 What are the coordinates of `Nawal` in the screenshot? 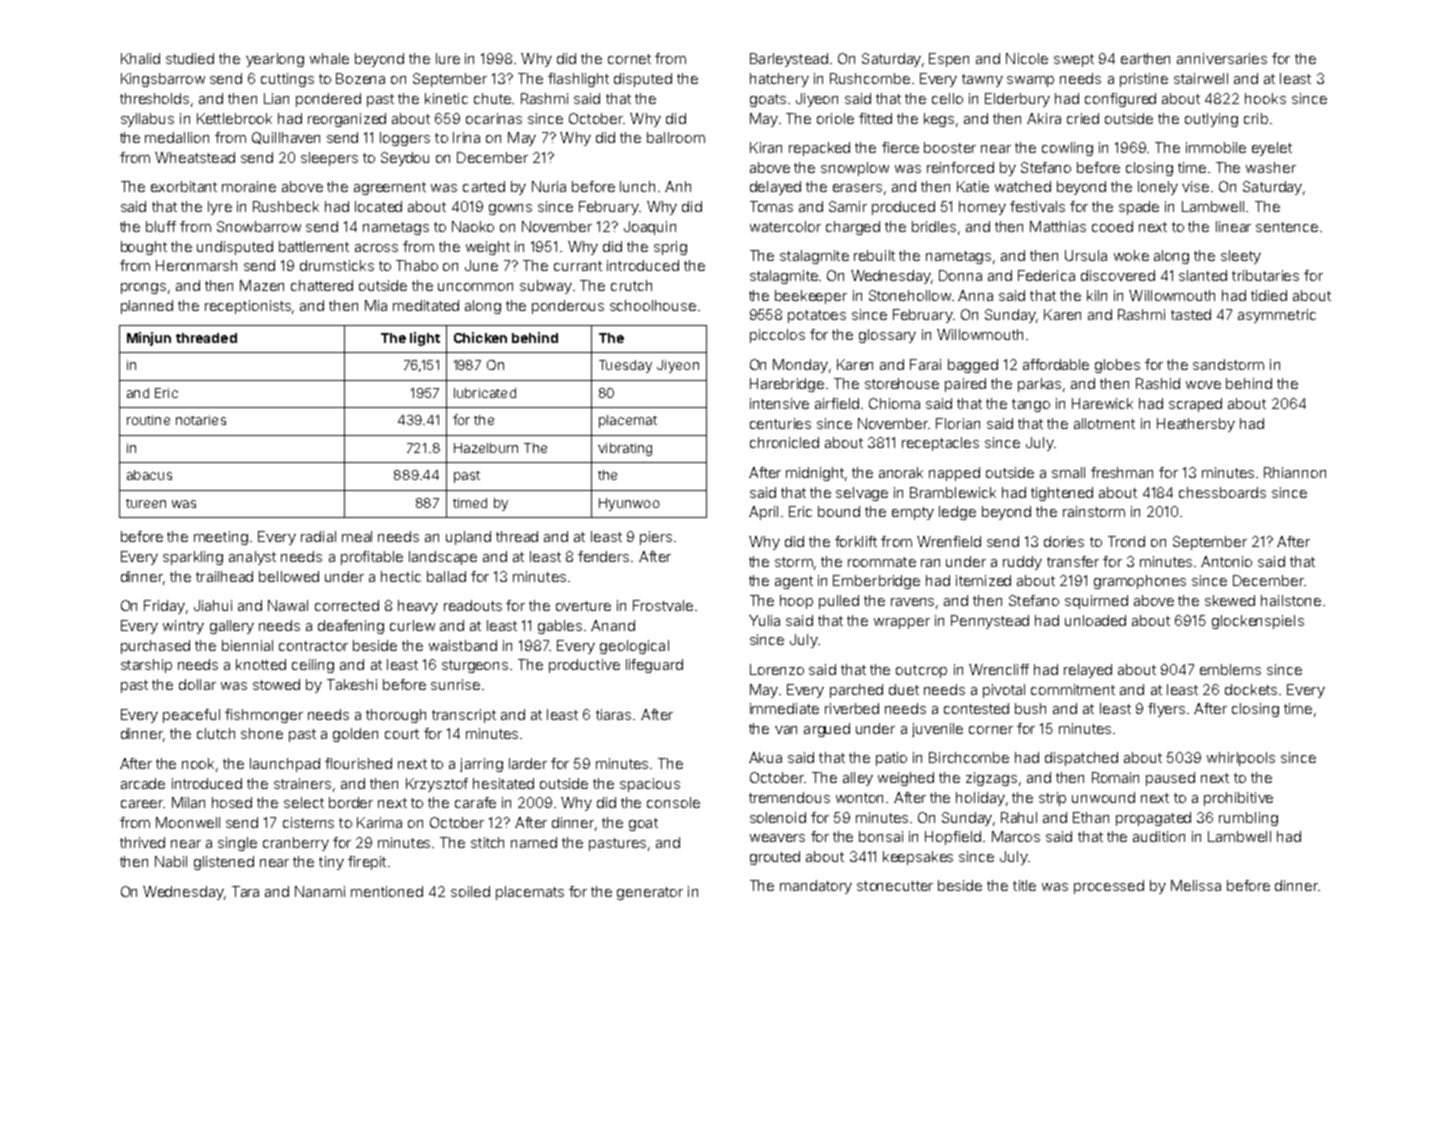 It's located at (288, 605).
